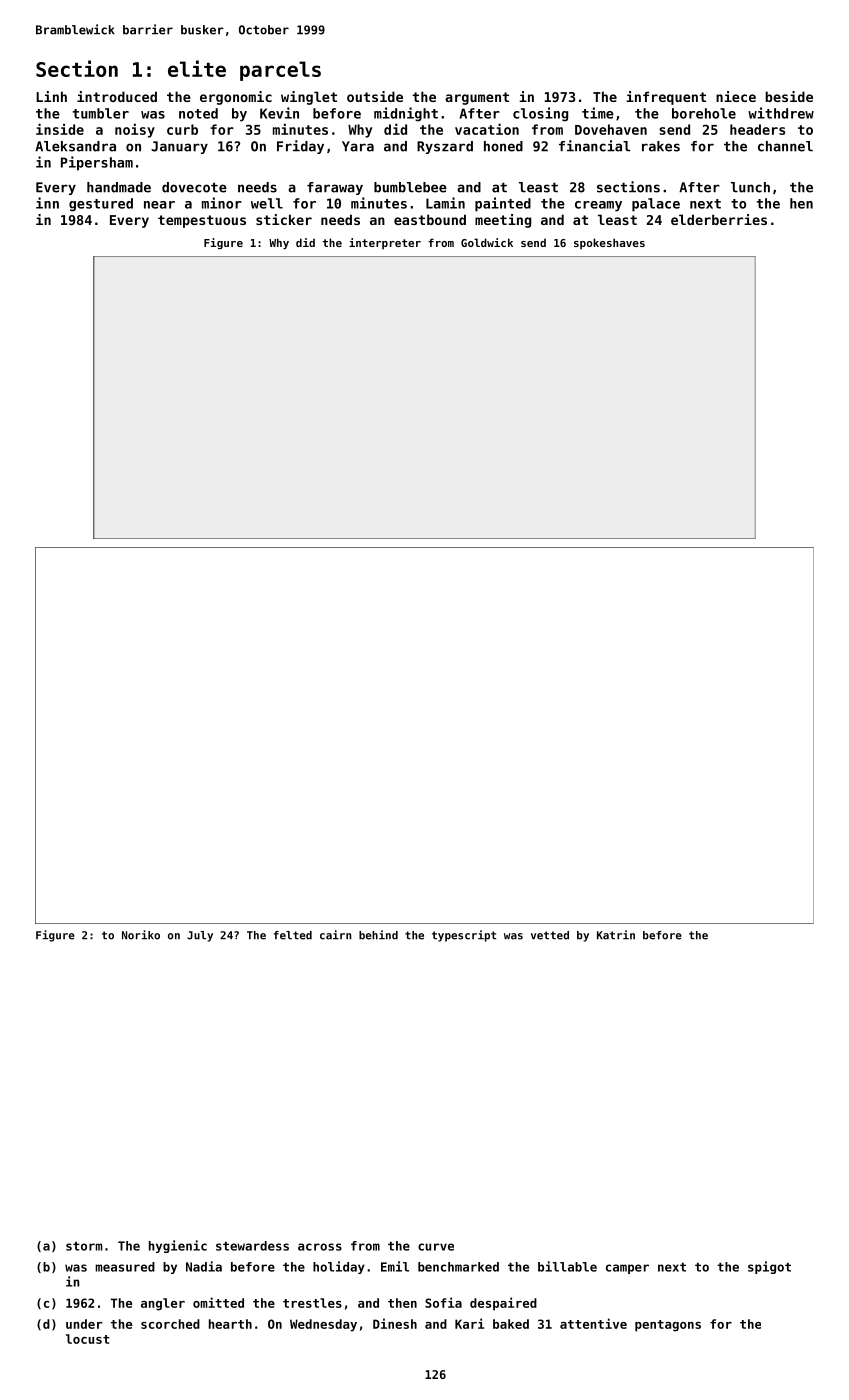 The height and width of the screenshot is (1400, 849). What do you see at coordinates (51, 96) in the screenshot?
I see `Linh` at bounding box center [51, 96].
